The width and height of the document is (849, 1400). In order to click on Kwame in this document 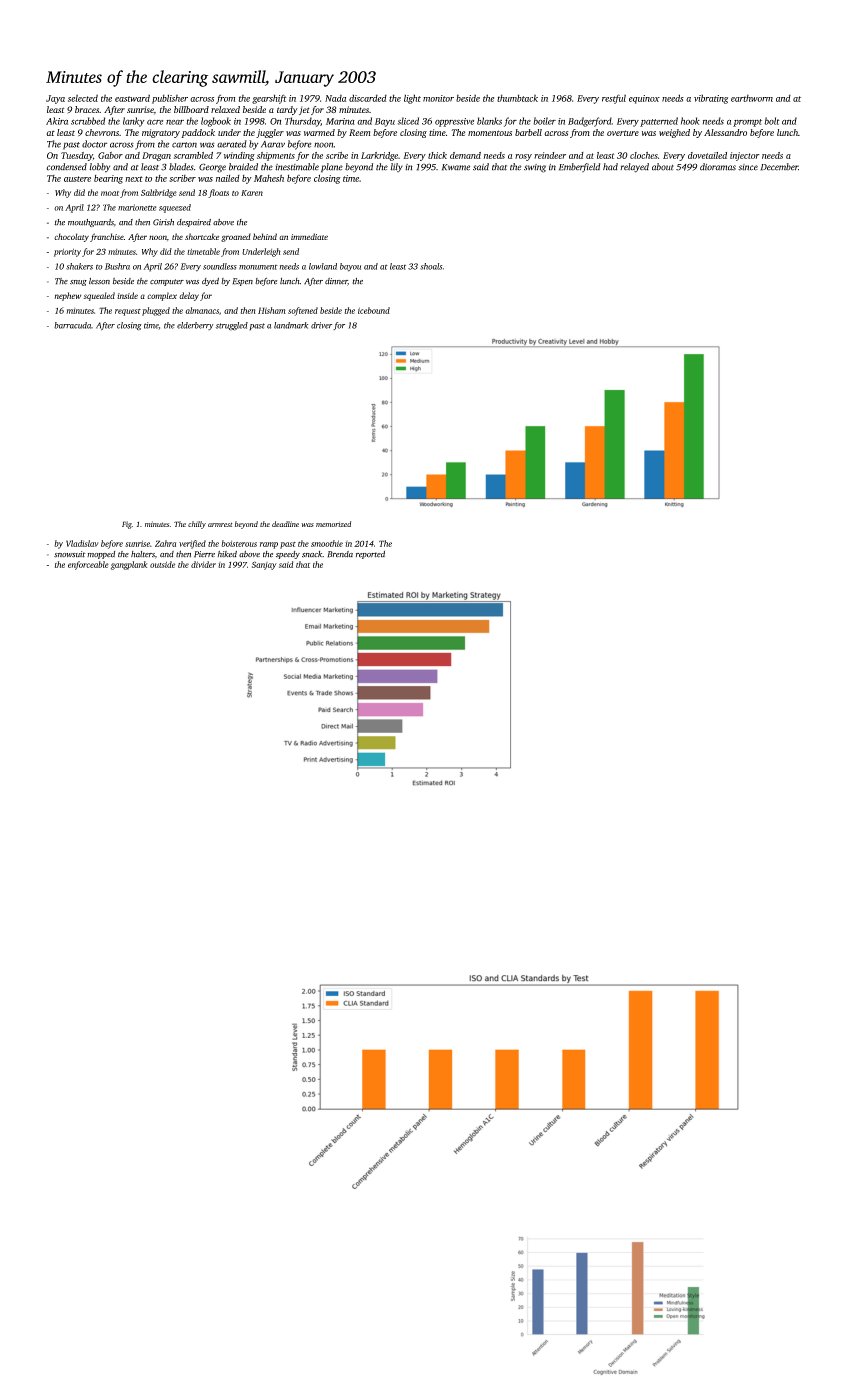, I will do `click(456, 167)`.
